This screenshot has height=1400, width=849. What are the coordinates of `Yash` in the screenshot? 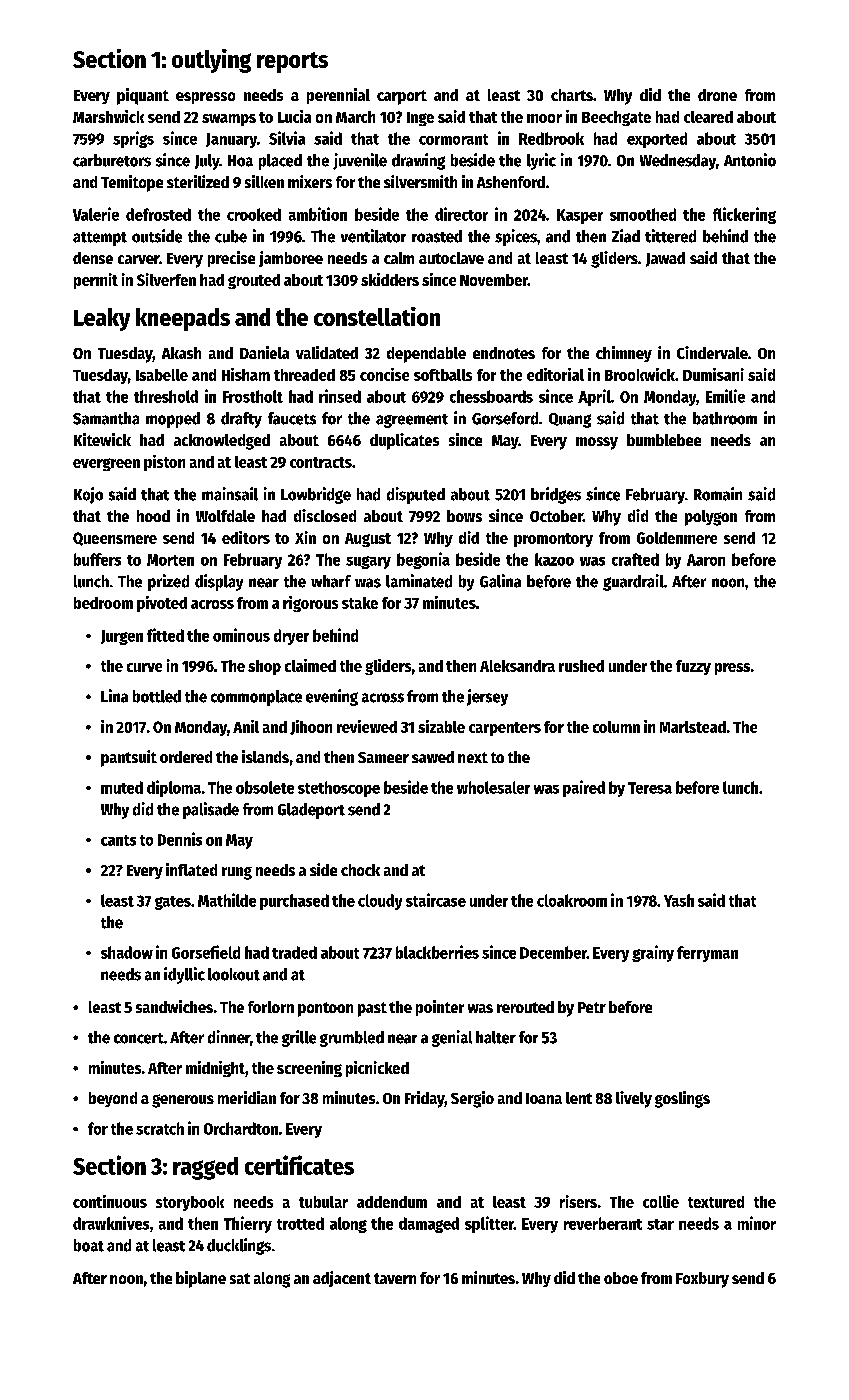 It's located at (679, 900).
